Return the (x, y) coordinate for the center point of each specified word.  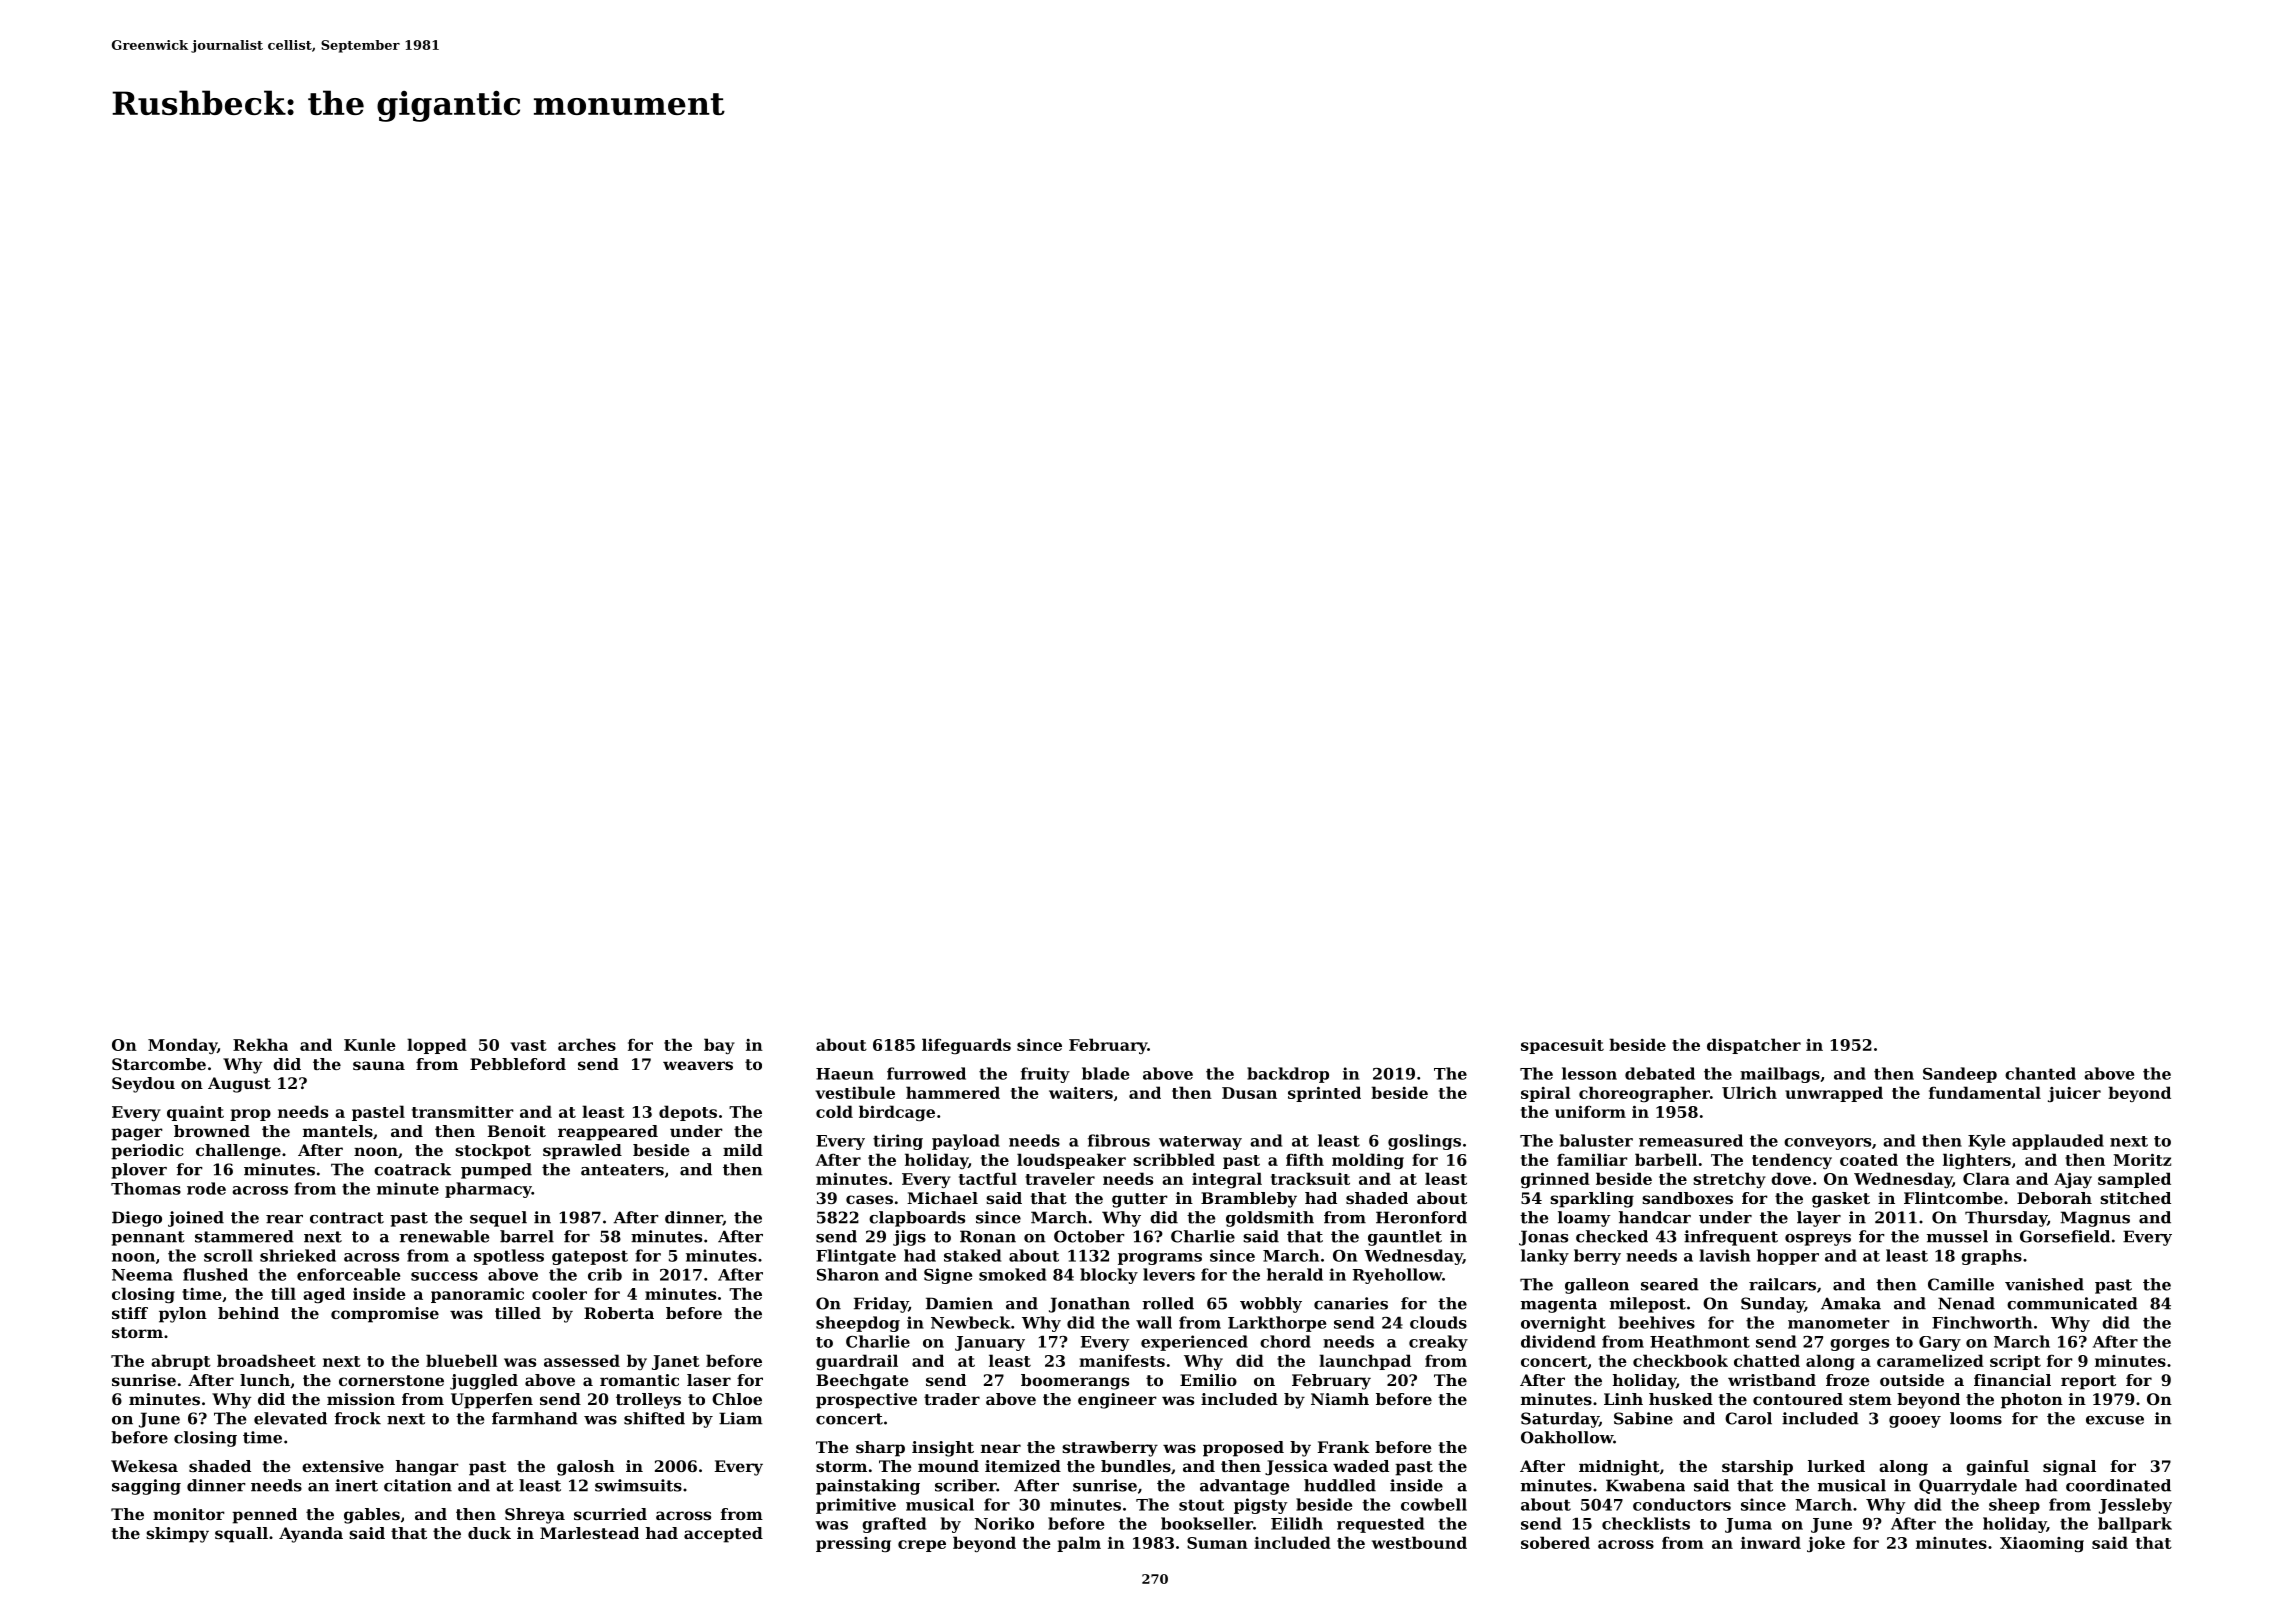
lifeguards (966, 1046)
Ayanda (311, 1535)
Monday (182, 1046)
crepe (922, 1546)
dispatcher (1754, 1046)
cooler (559, 1293)
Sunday (1773, 1305)
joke (1826, 1544)
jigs (909, 1238)
